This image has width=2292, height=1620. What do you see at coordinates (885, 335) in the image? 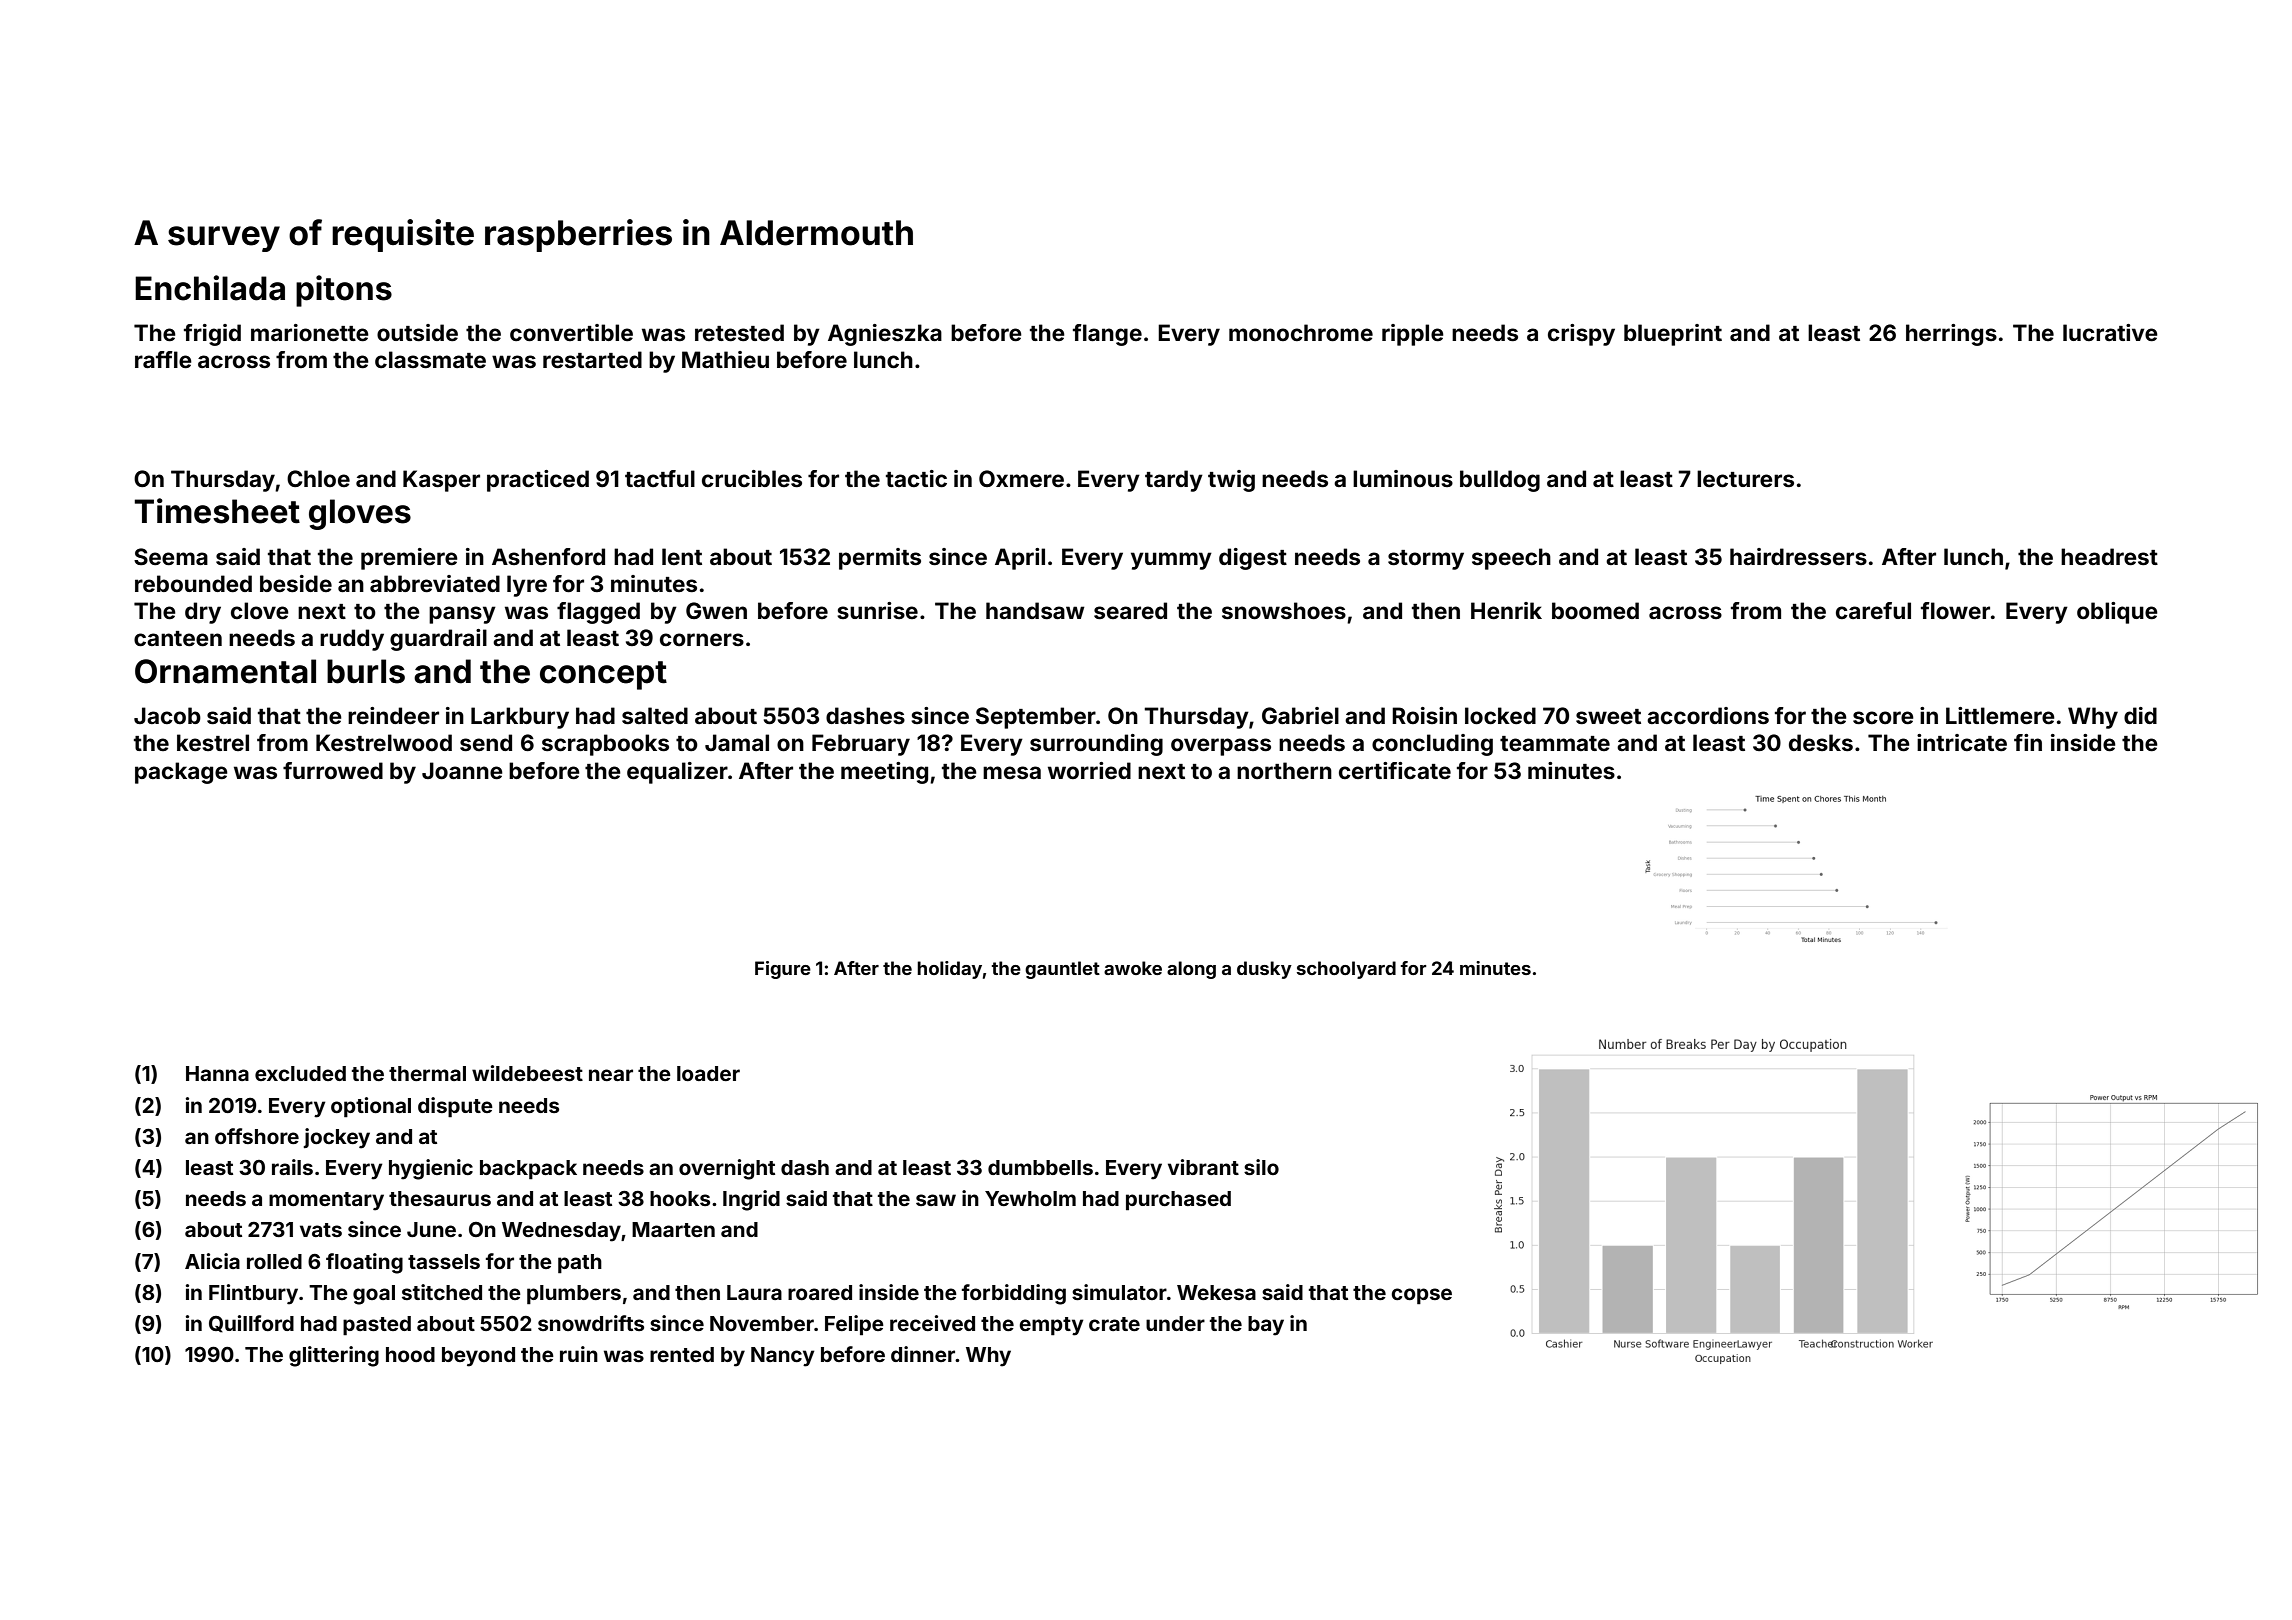
I see `Agnieszka` at bounding box center [885, 335].
